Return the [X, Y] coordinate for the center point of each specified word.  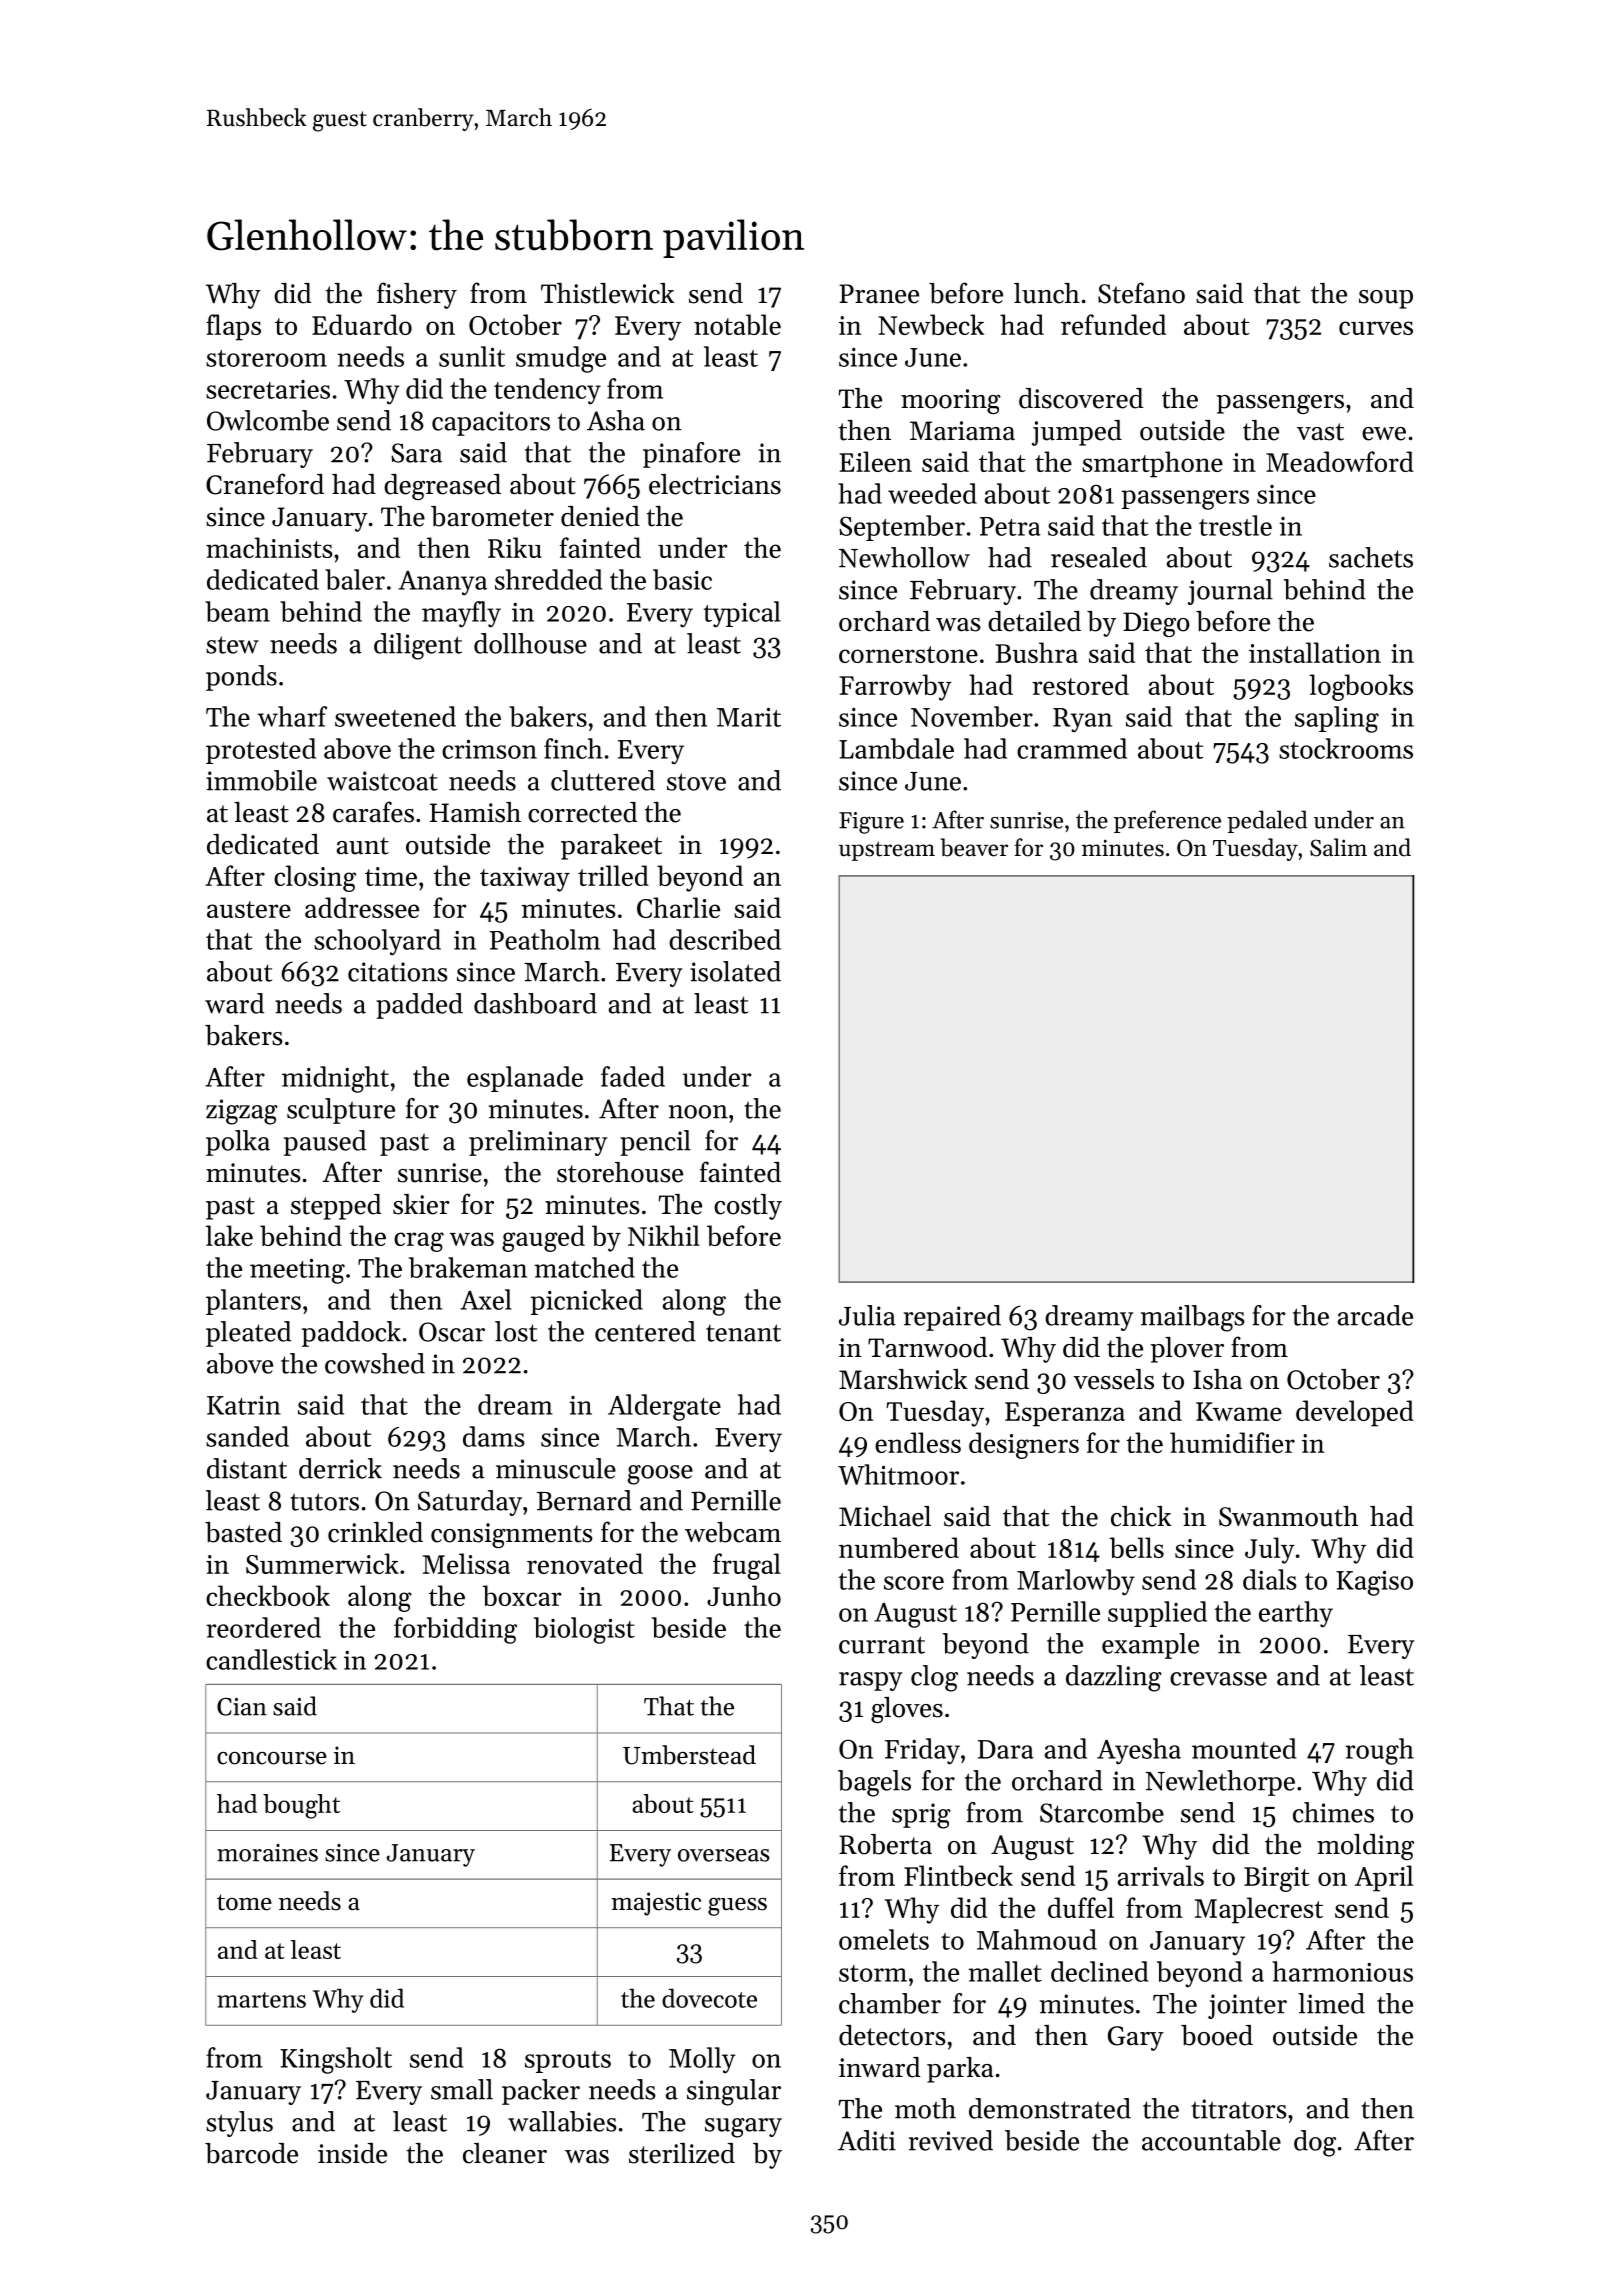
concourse [272, 1758]
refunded [1113, 324]
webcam [733, 1532]
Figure [871, 823]
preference [1167, 821]
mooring [951, 401]
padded [419, 1006]
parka [960, 2070]
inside [352, 2153]
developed [1355, 1413]
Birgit [1277, 1879]
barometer [492, 516]
